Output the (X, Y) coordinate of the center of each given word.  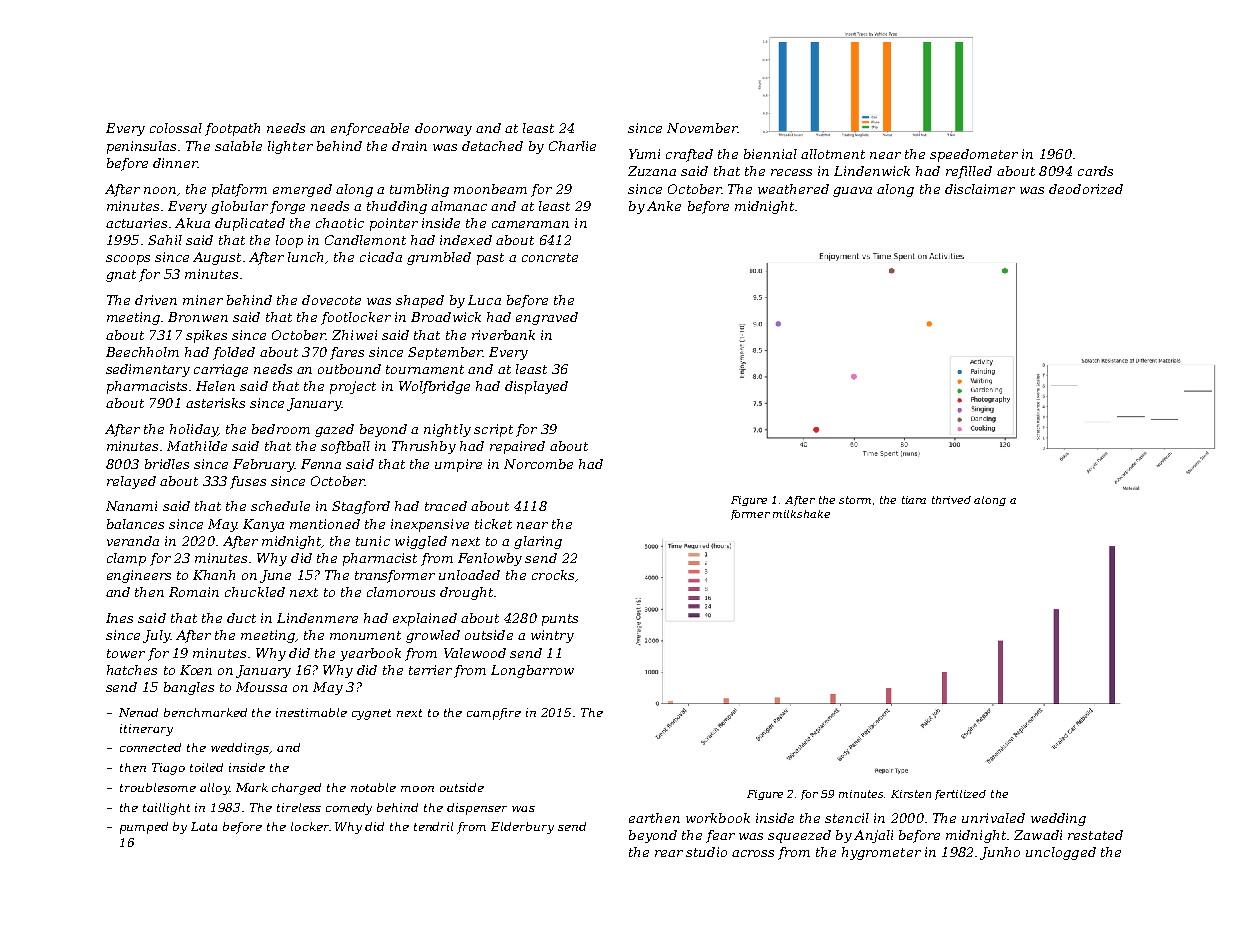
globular (239, 207)
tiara (914, 500)
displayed (536, 387)
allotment (833, 154)
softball (345, 447)
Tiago (168, 769)
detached (492, 146)
